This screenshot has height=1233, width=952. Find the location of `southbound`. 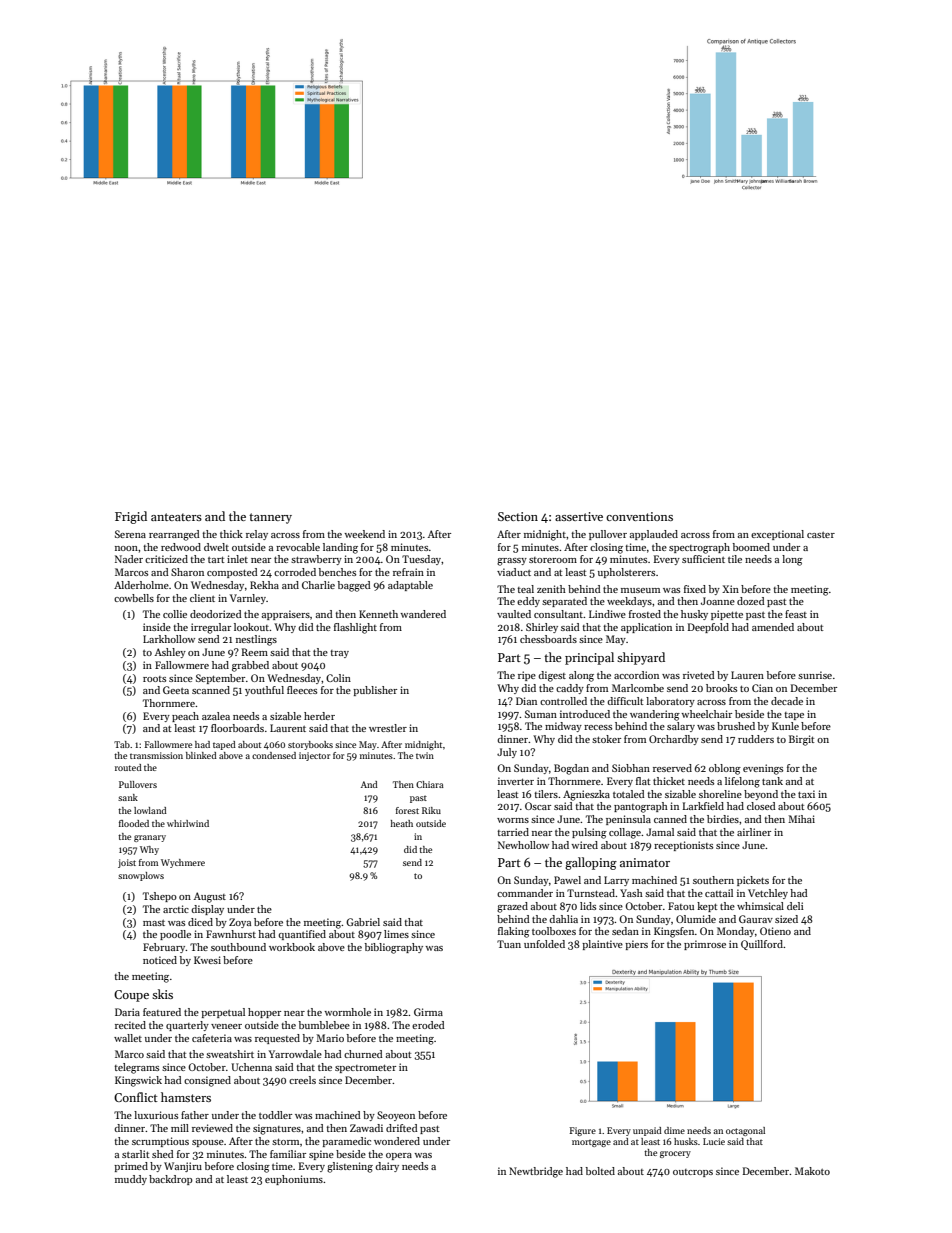

southbound is located at coordinates (238, 947).
